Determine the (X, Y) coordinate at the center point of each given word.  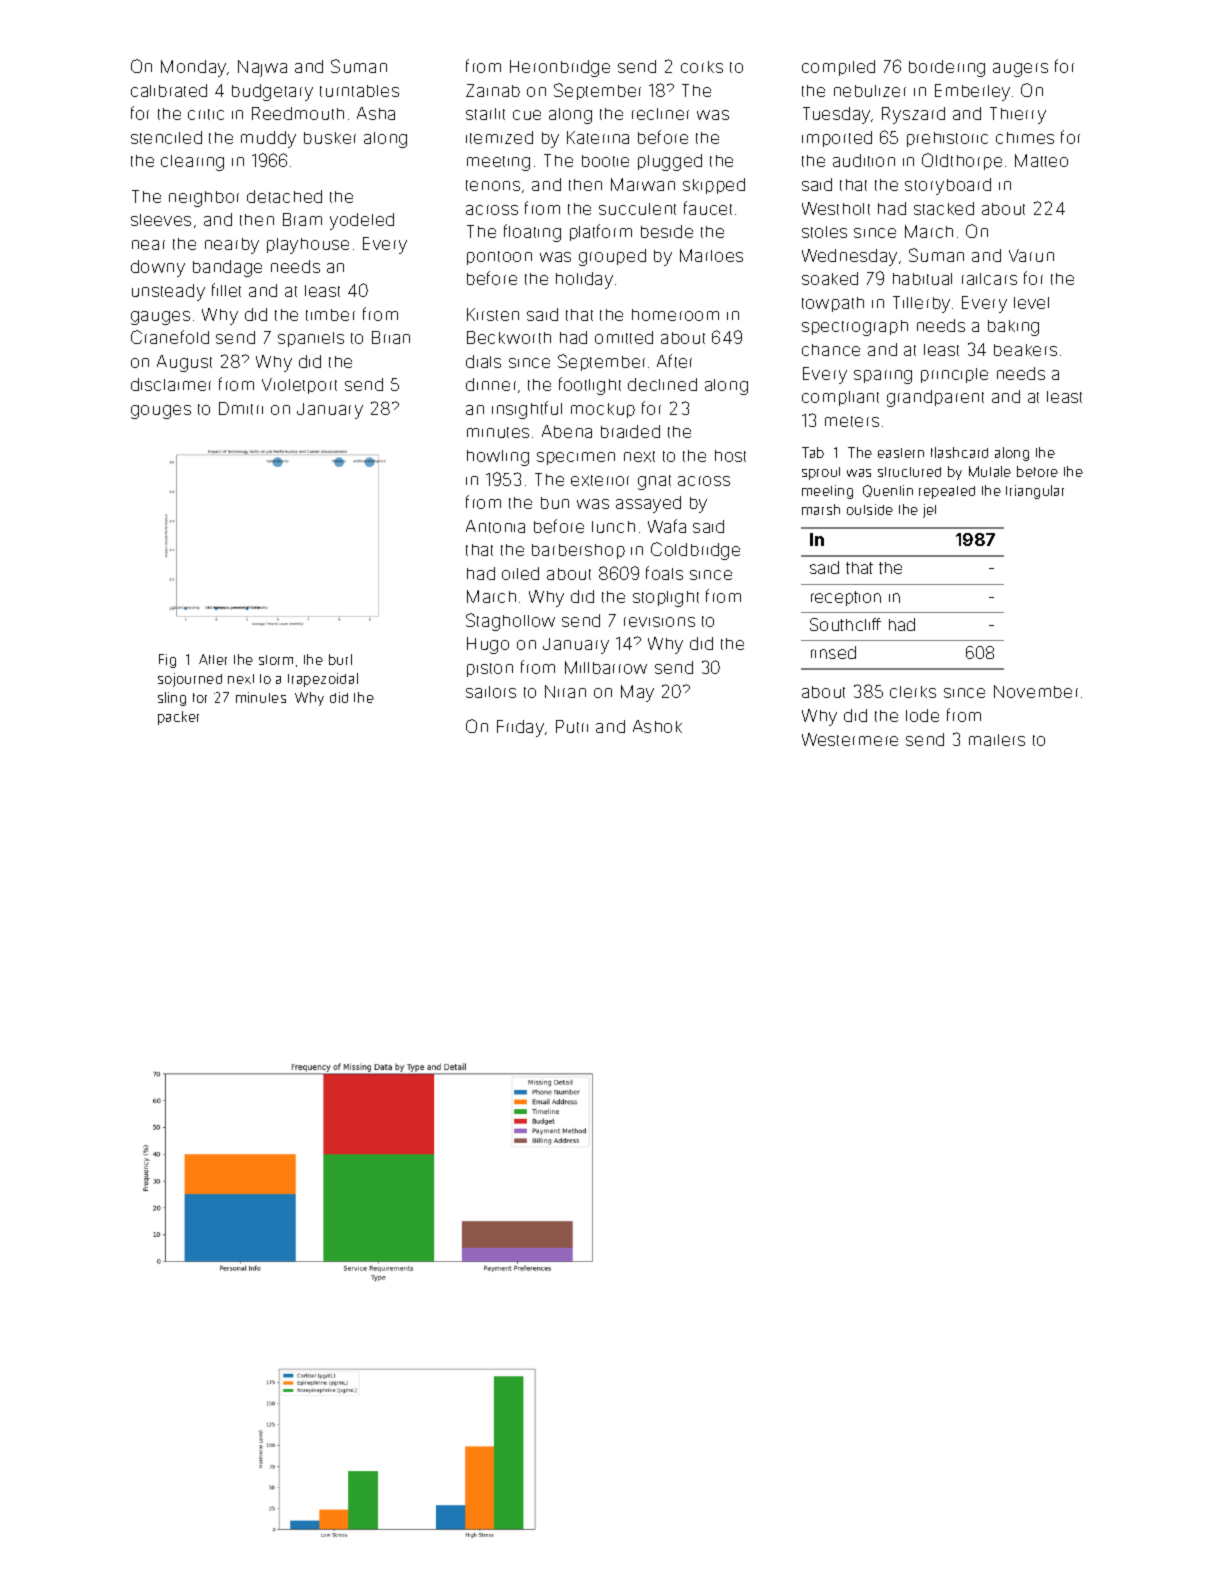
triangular (1035, 492)
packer (178, 718)
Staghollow (510, 622)
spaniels (311, 339)
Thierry (1018, 115)
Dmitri (241, 408)
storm (276, 660)
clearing (192, 163)
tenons (493, 185)
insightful (527, 410)
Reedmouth (298, 113)
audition (864, 160)
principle (954, 375)
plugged (670, 162)
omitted (624, 337)
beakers (1025, 350)
